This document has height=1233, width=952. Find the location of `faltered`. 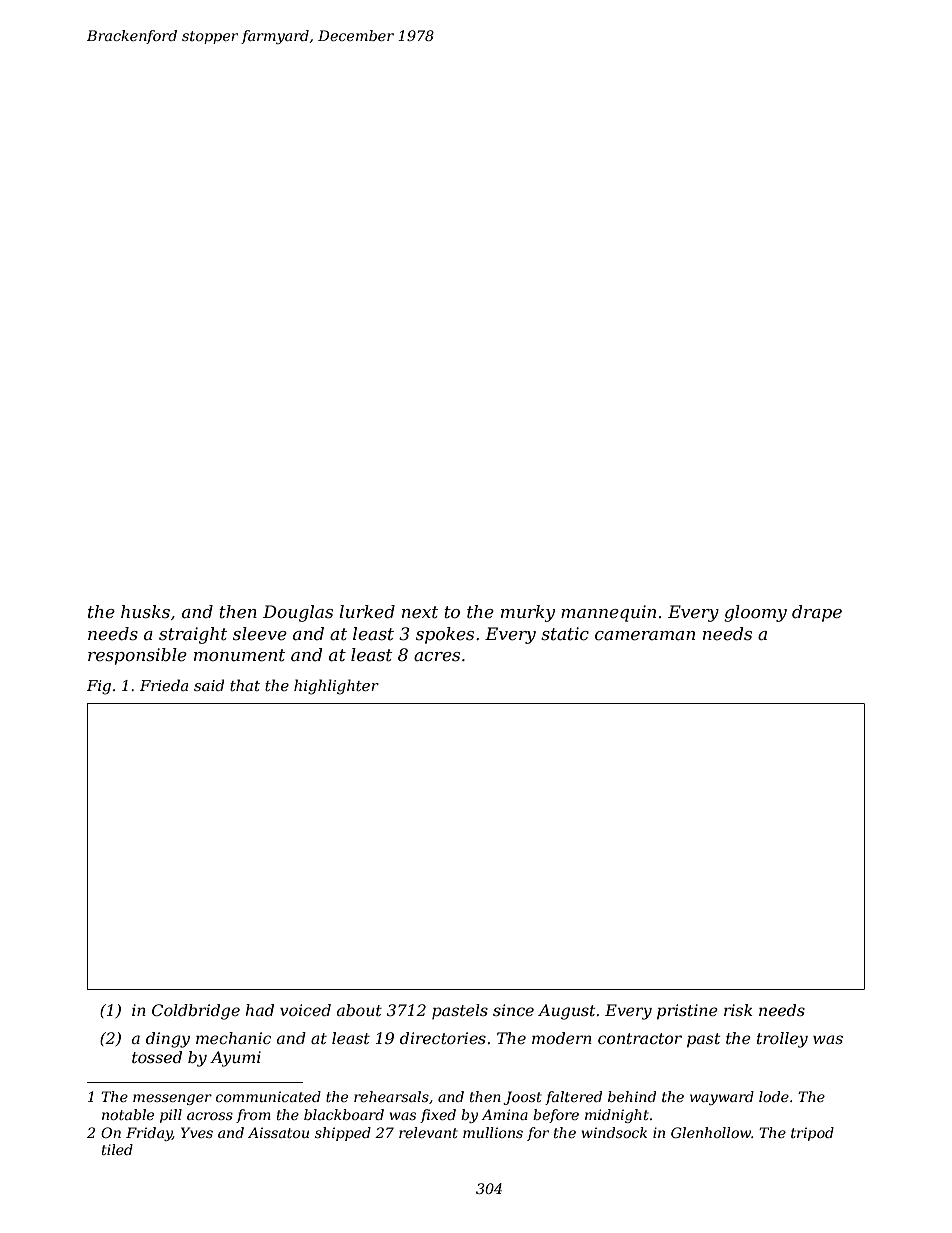

faltered is located at coordinates (573, 1098).
